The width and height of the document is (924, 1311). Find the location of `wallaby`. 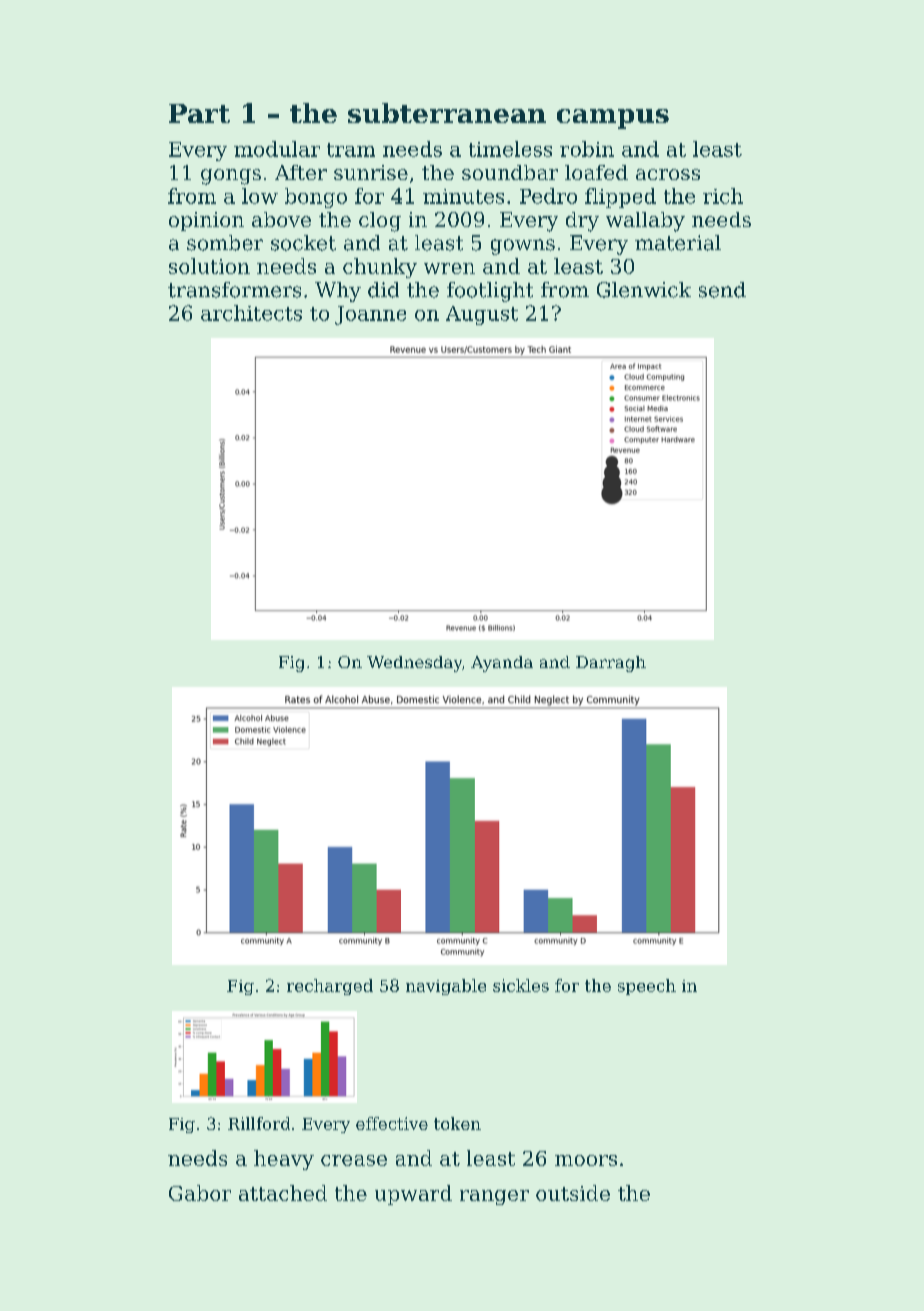

wallaby is located at coordinates (645, 222).
